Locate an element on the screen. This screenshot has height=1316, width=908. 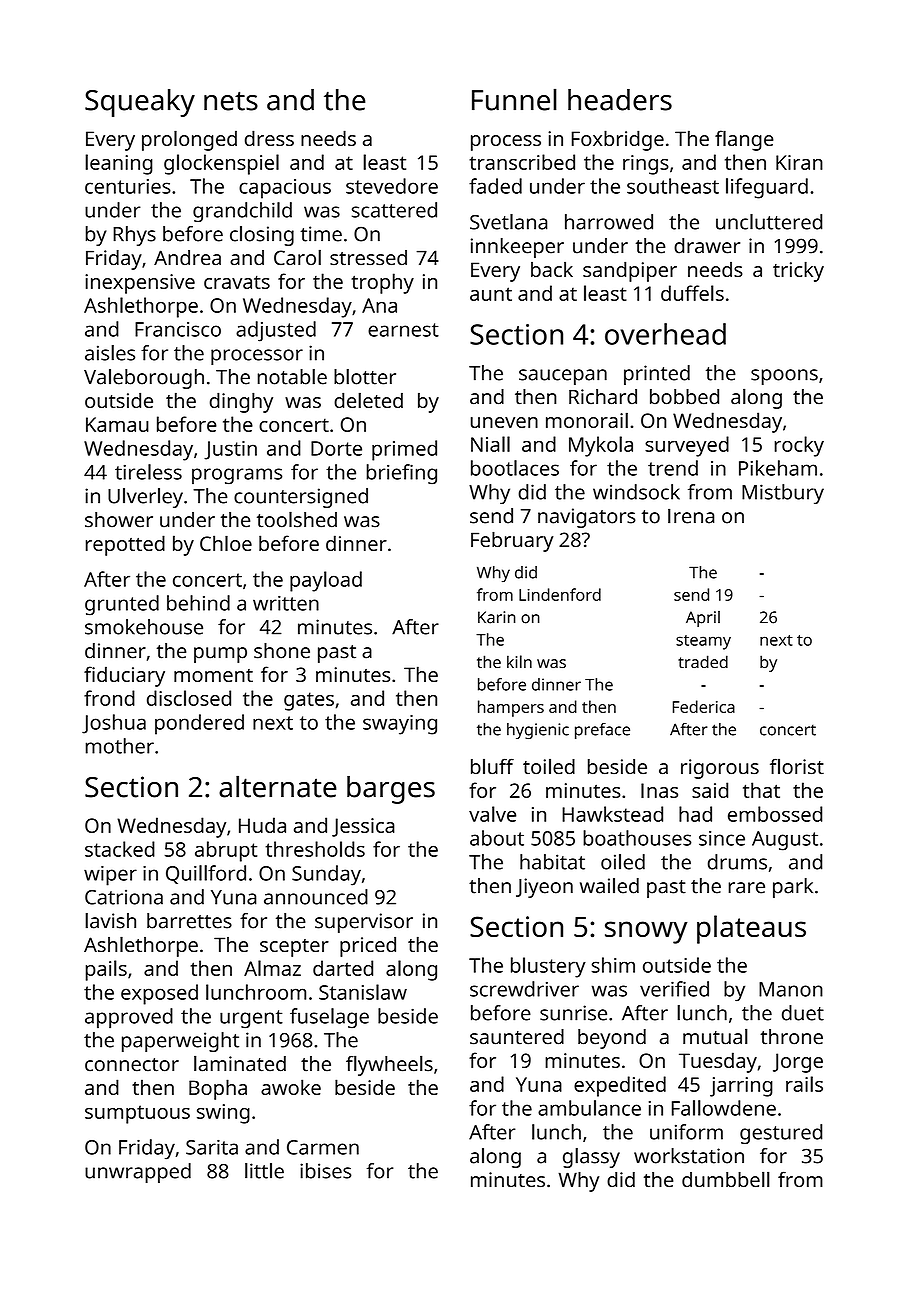
glassy is located at coordinates (591, 1158).
